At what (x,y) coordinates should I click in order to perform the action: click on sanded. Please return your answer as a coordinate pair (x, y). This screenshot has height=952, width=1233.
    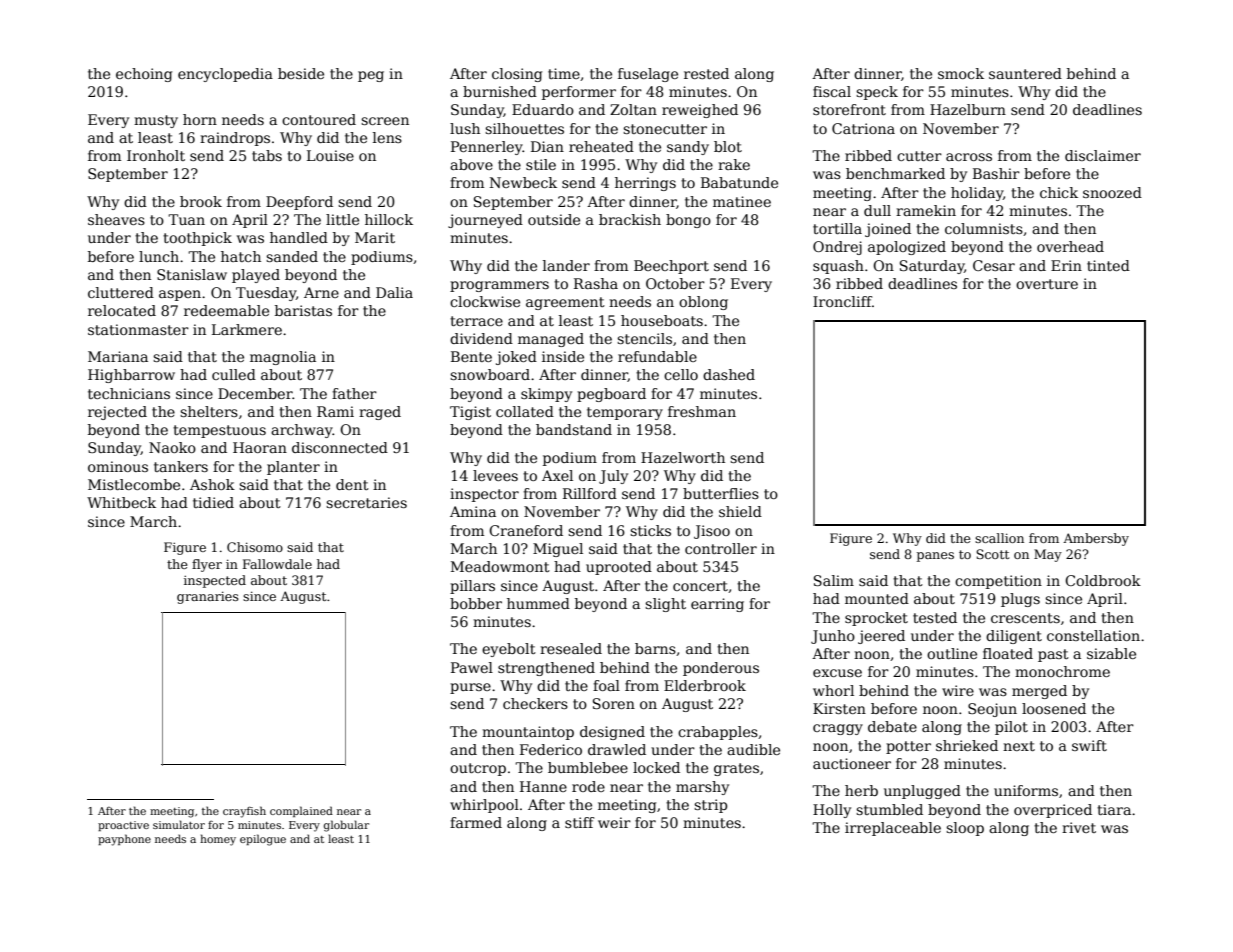
    Looking at the image, I should click on (292, 256).
